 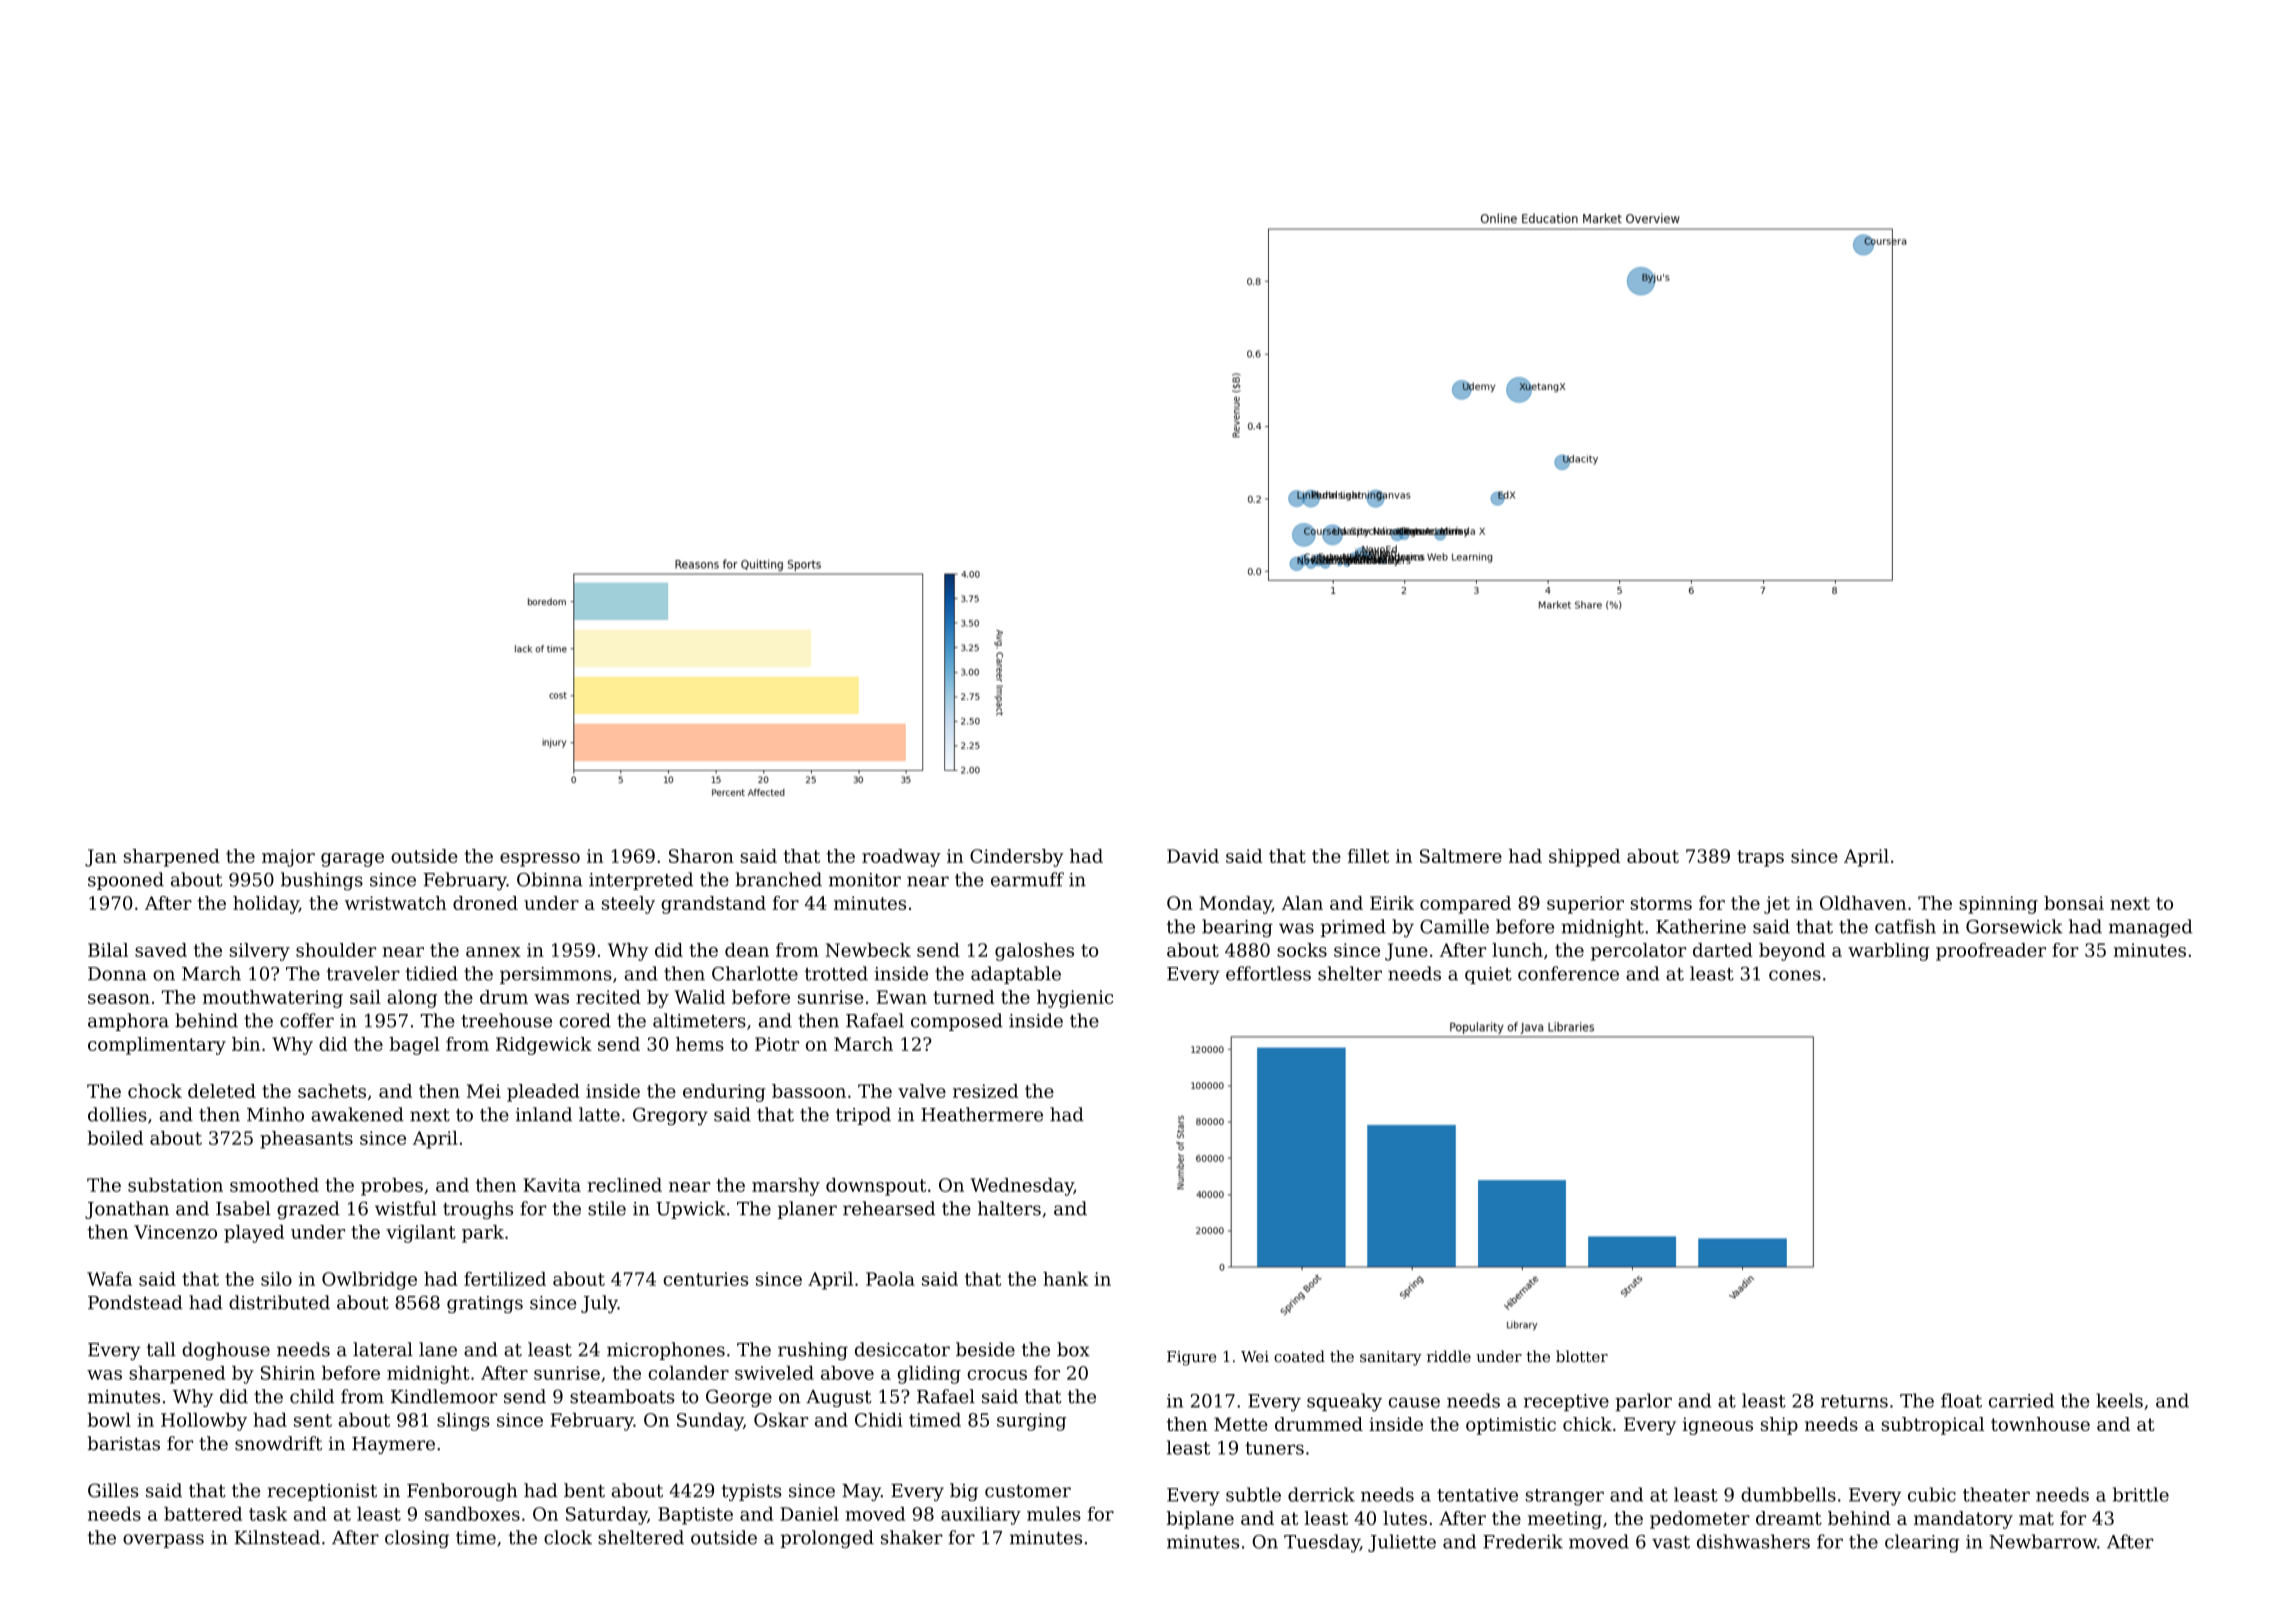 What do you see at coordinates (863, 1116) in the screenshot?
I see `tripod` at bounding box center [863, 1116].
